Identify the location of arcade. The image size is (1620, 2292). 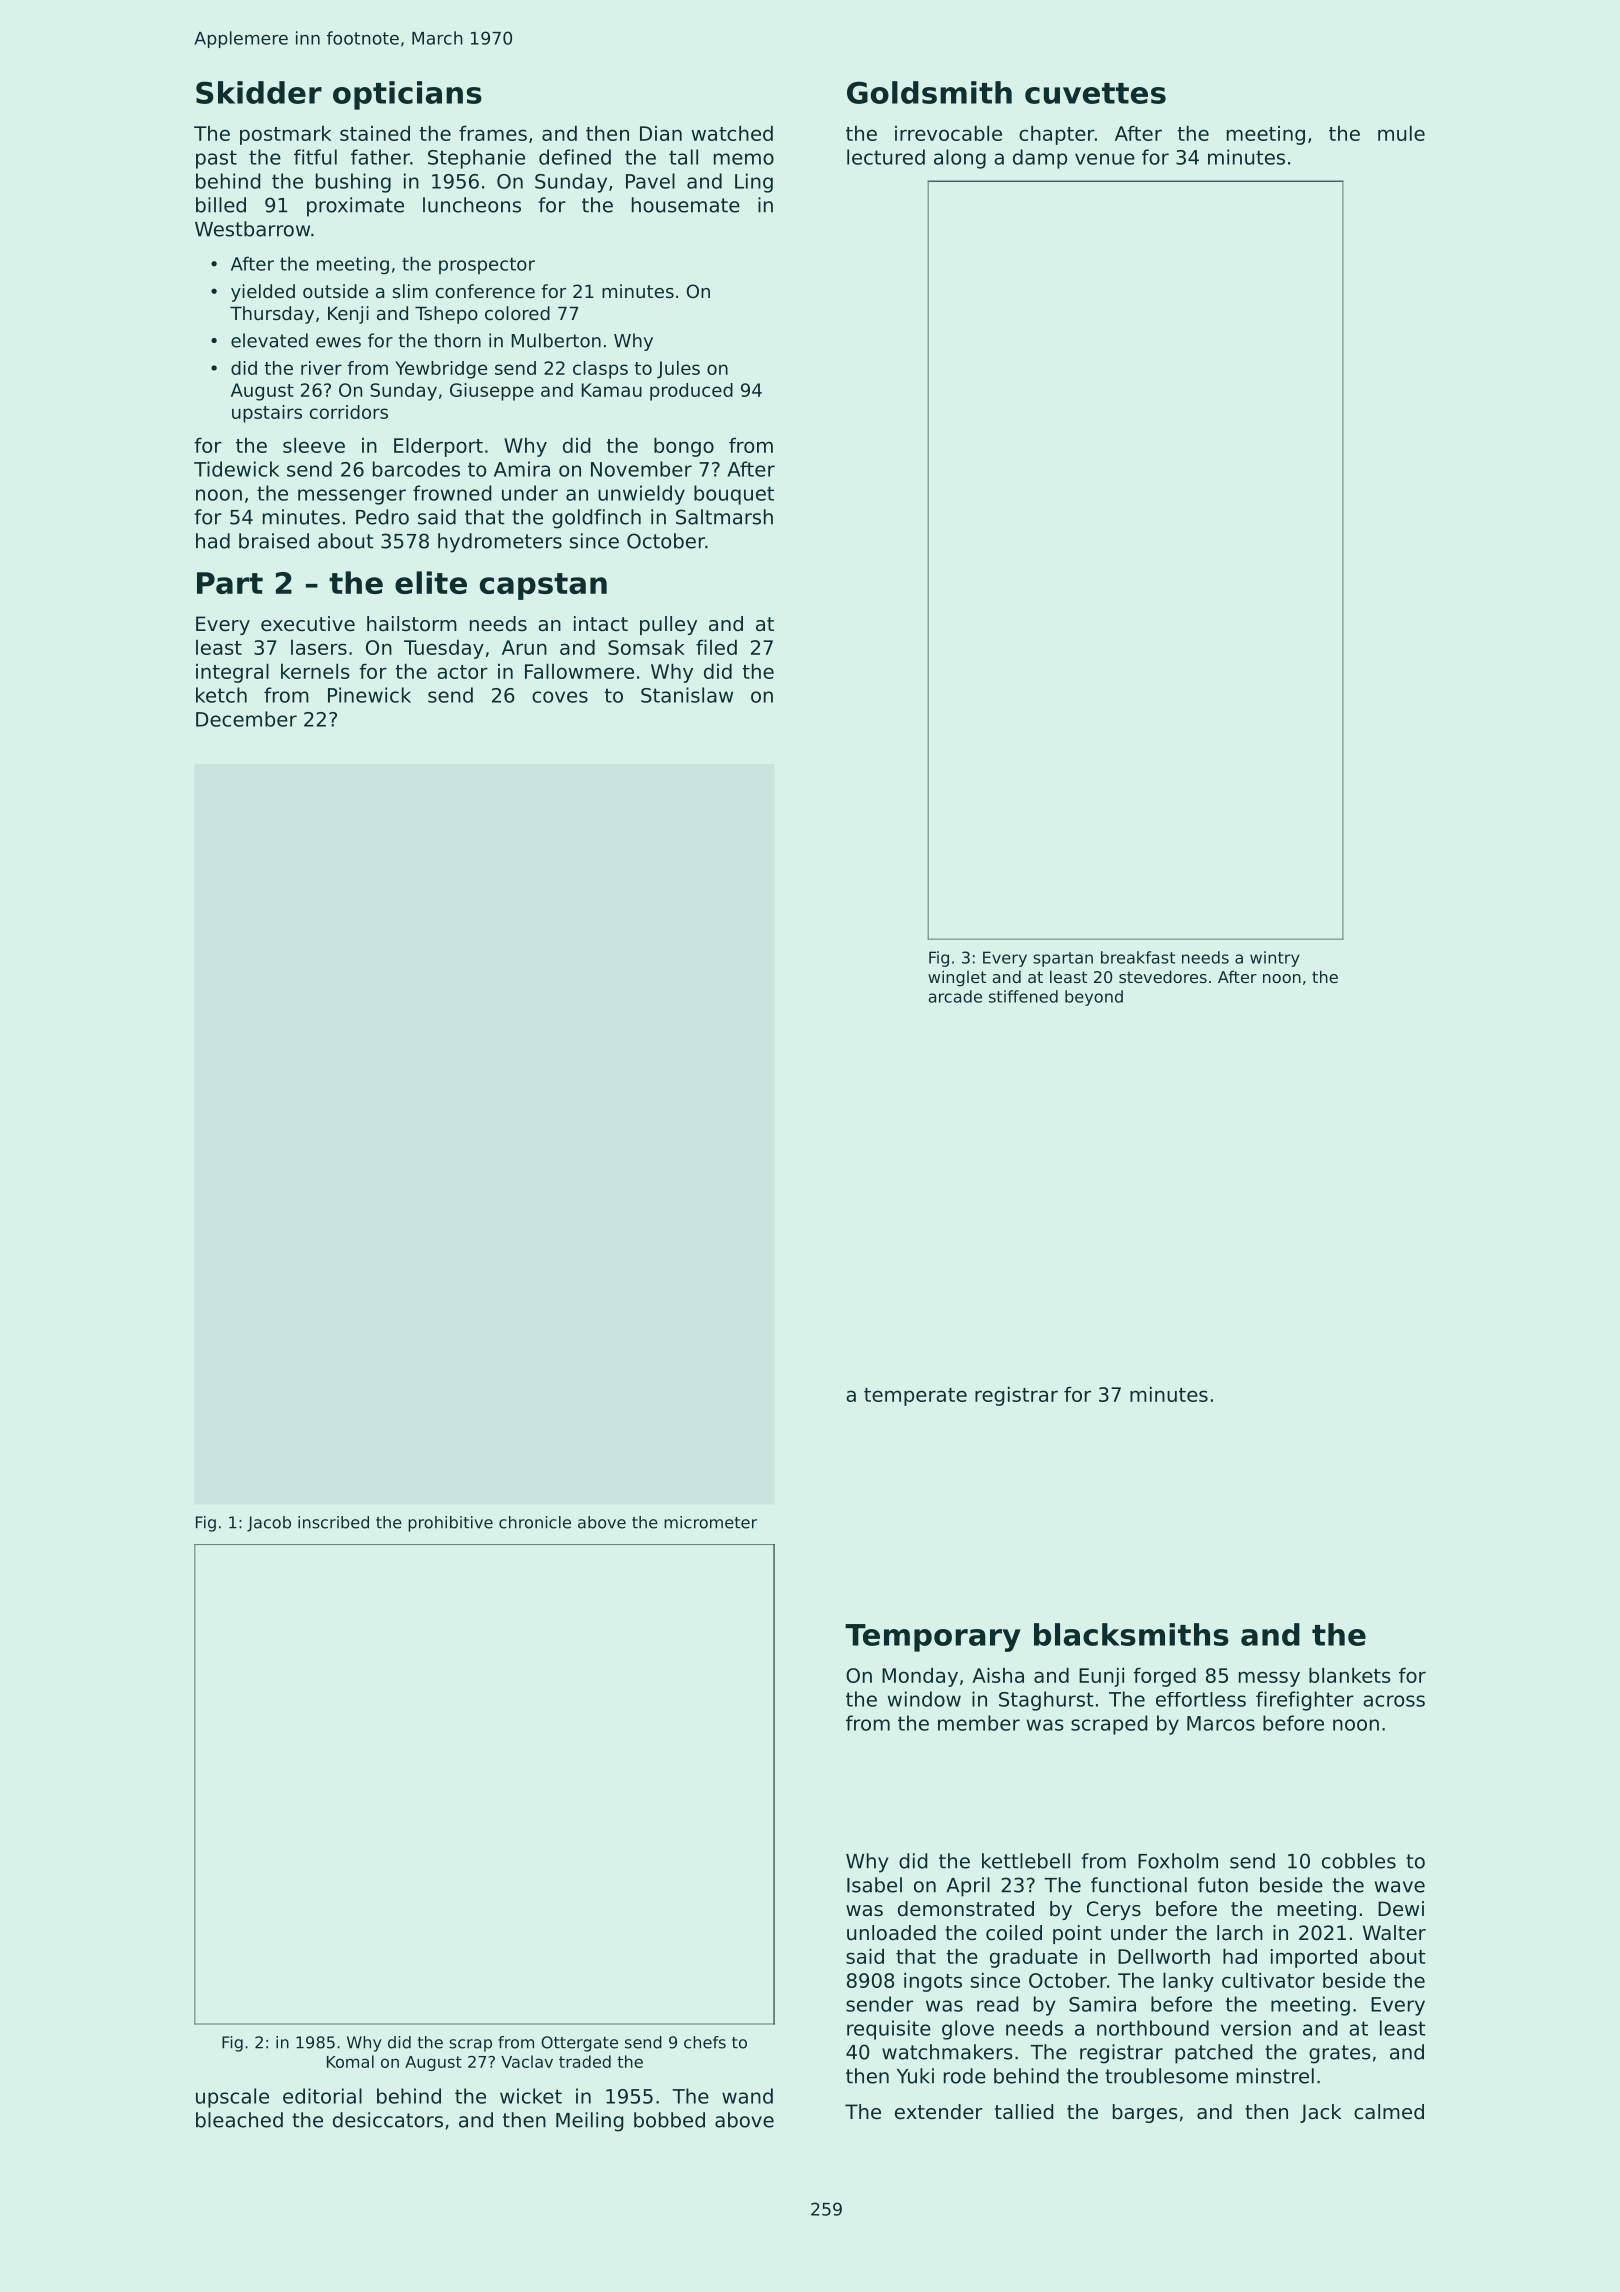
(955, 996).
